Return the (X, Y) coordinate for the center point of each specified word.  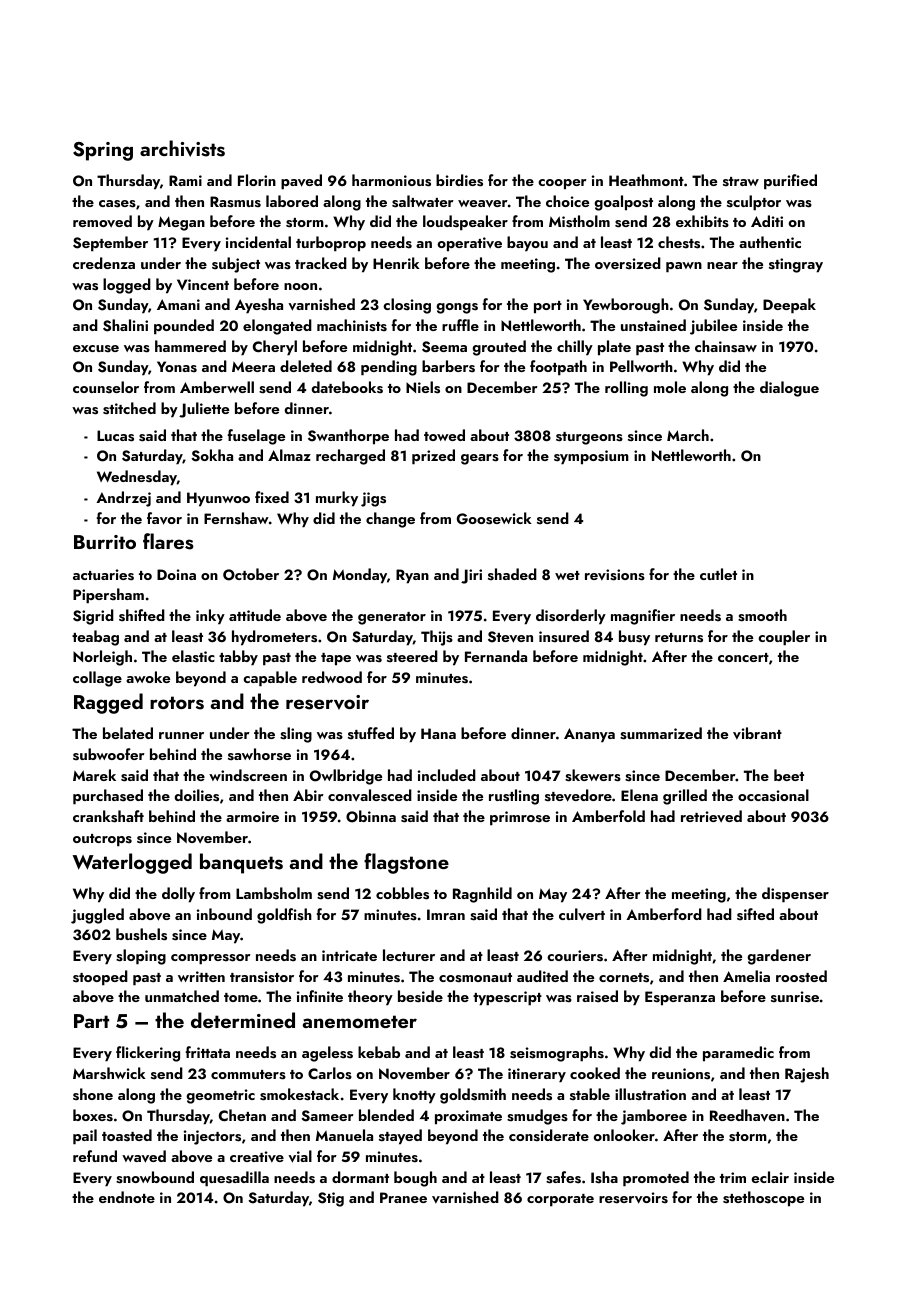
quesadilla (234, 1179)
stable (590, 1094)
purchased (108, 797)
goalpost (623, 203)
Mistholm (579, 221)
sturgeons (589, 438)
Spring (103, 151)
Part (91, 1021)
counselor (106, 387)
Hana (438, 733)
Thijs (437, 638)
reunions (681, 1074)
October (251, 574)
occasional (773, 795)
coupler (784, 638)
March (688, 435)
